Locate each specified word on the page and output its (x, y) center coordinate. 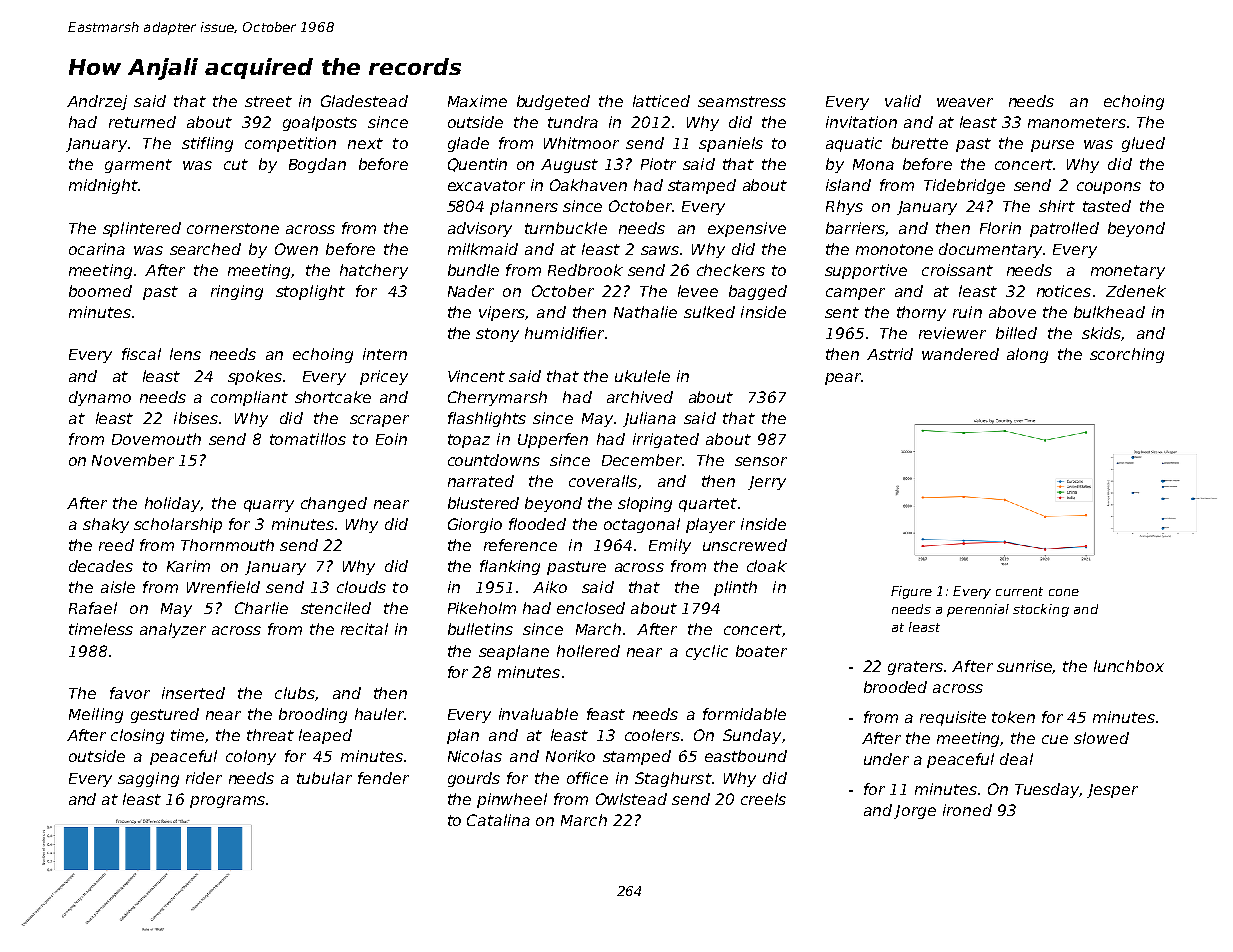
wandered (960, 354)
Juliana (649, 419)
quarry (269, 506)
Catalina (498, 820)
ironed (967, 810)
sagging (148, 779)
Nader (471, 291)
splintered (142, 229)
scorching (1127, 355)
